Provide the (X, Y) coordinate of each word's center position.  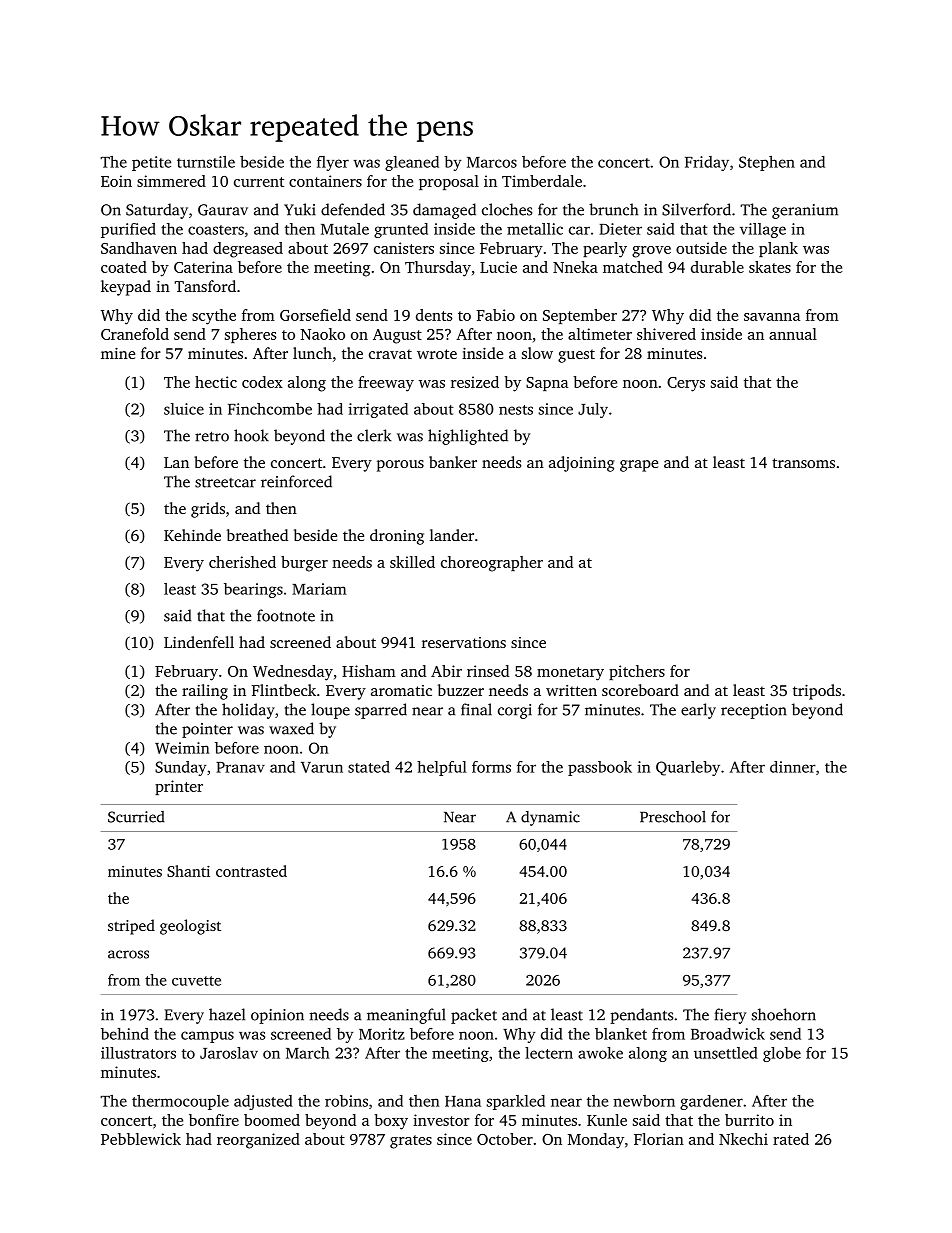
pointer (207, 730)
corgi (515, 711)
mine (118, 353)
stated (369, 767)
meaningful (406, 1016)
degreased (248, 250)
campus (207, 1037)
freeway (386, 384)
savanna (772, 317)
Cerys (686, 384)
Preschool (673, 817)
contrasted (251, 871)
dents (434, 315)
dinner (793, 767)
